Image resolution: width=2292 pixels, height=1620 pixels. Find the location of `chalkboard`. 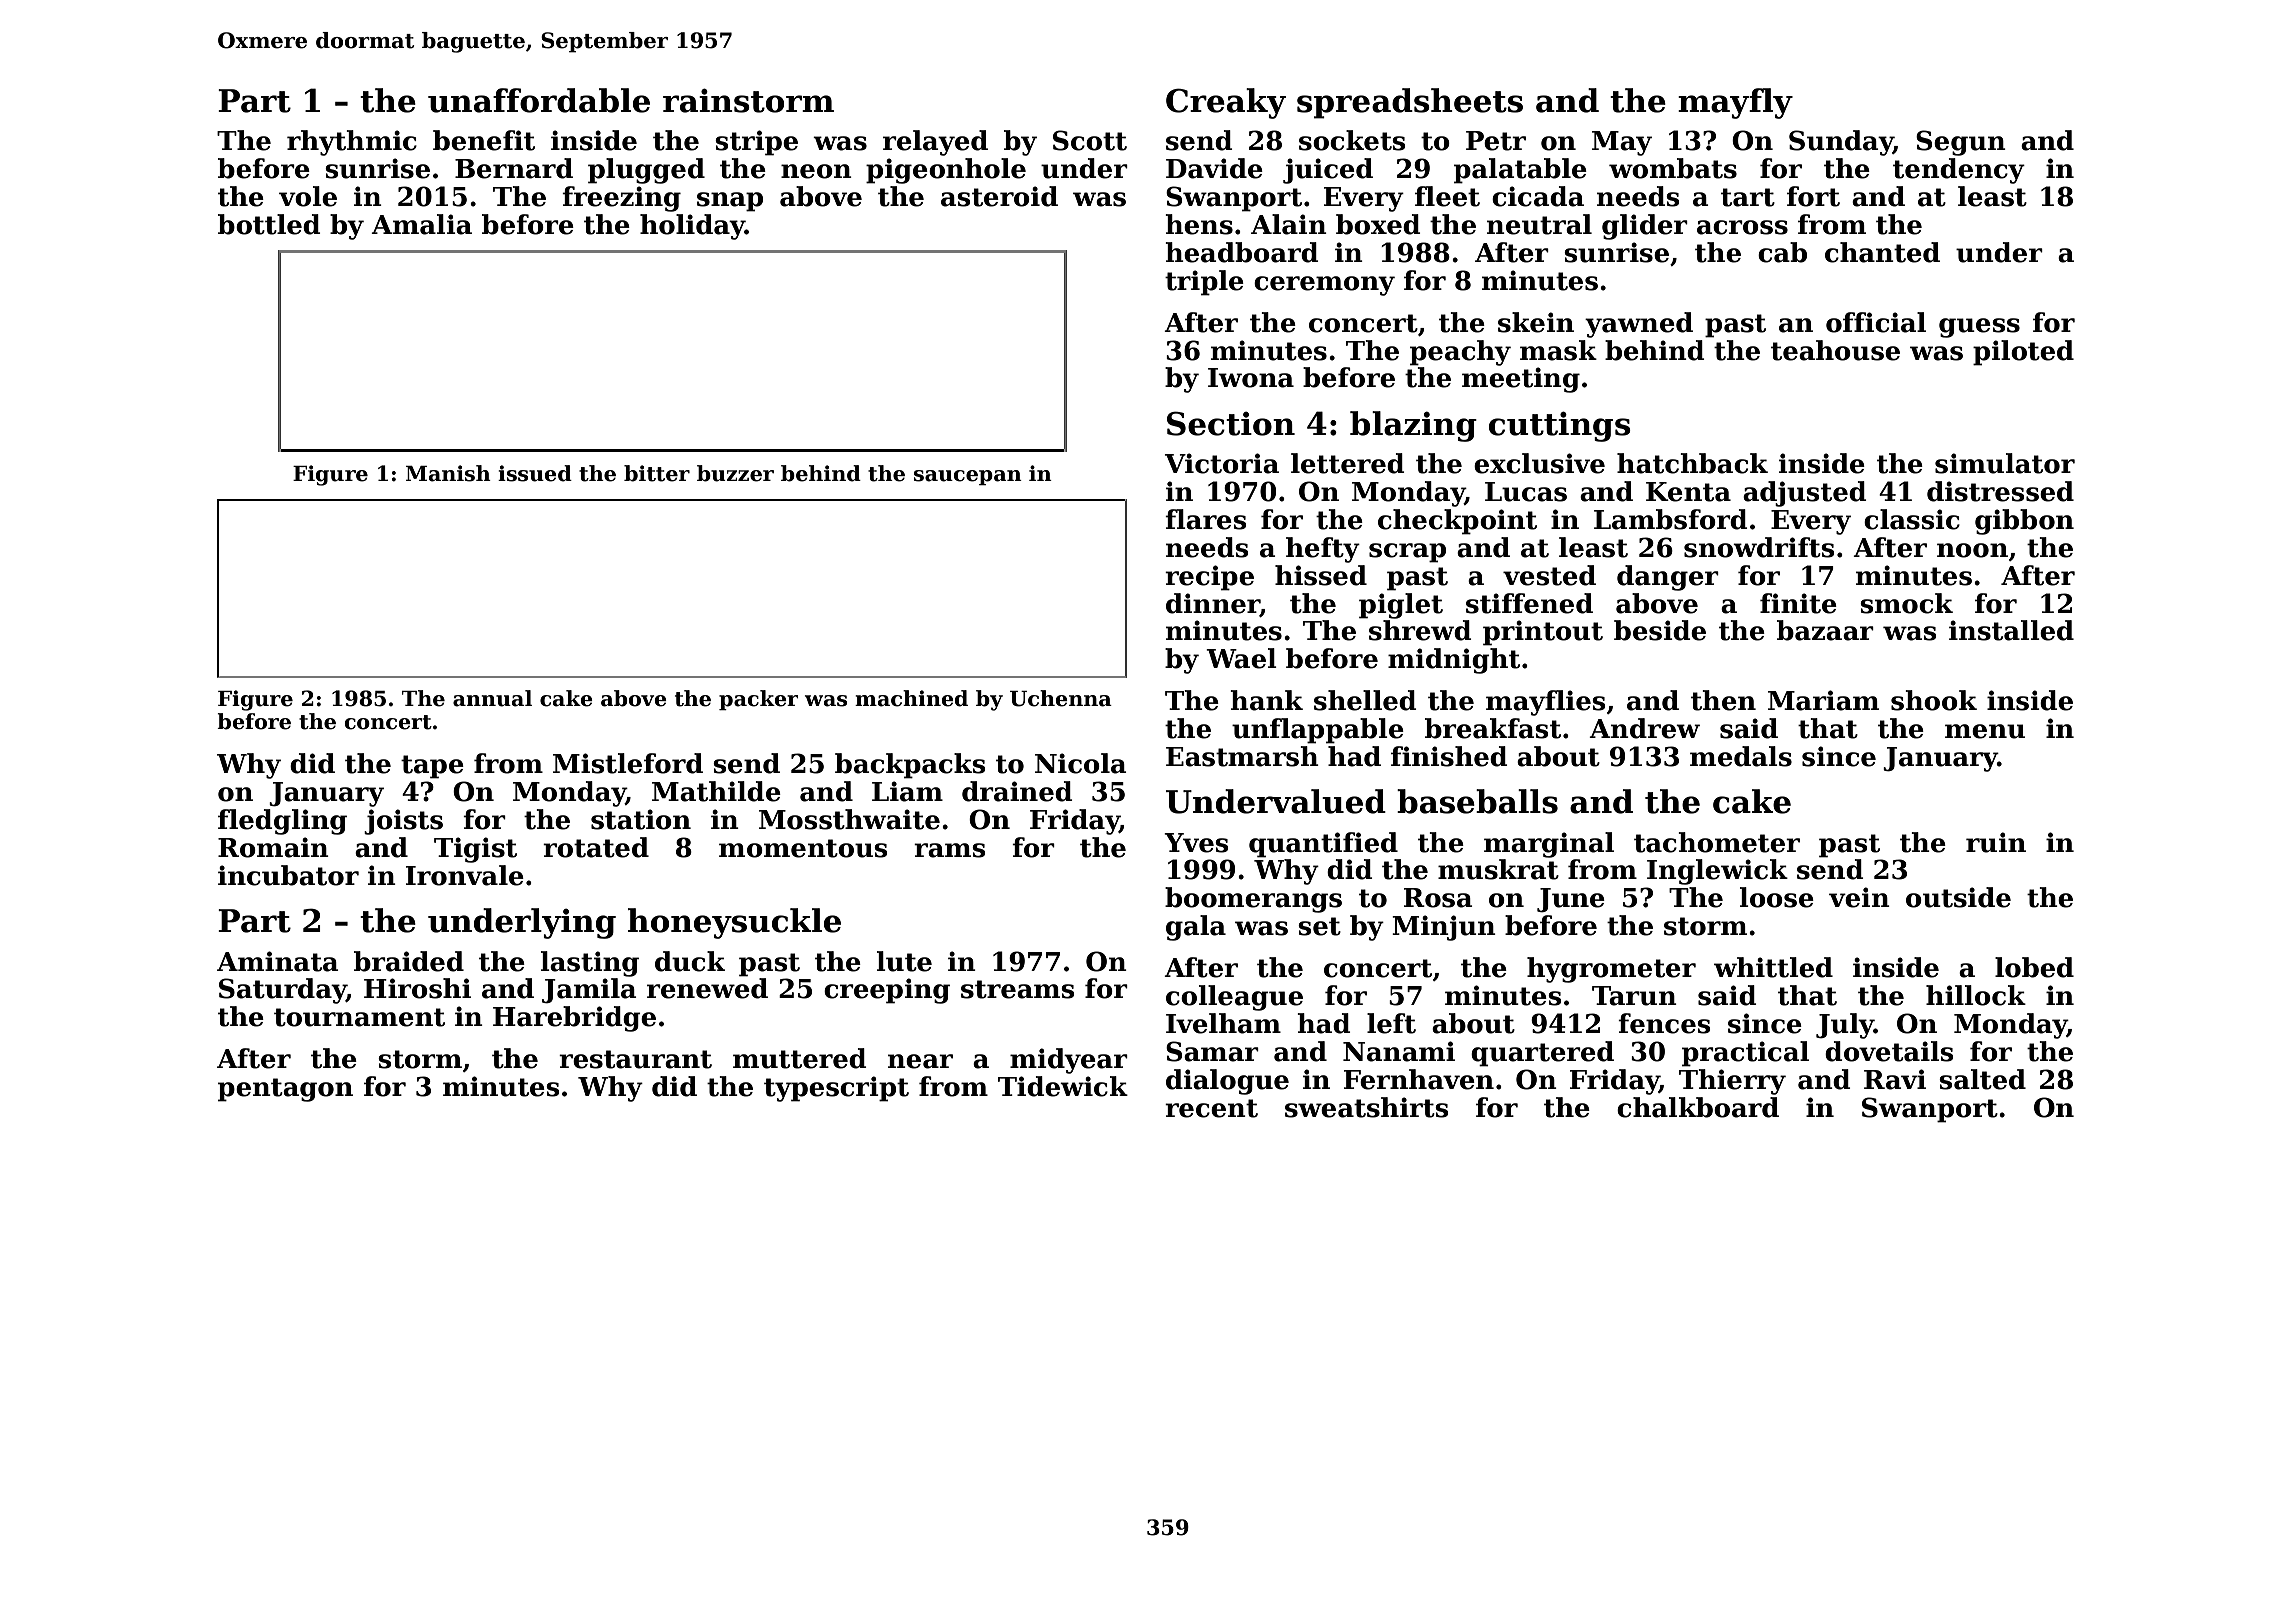

chalkboard is located at coordinates (1698, 1107).
